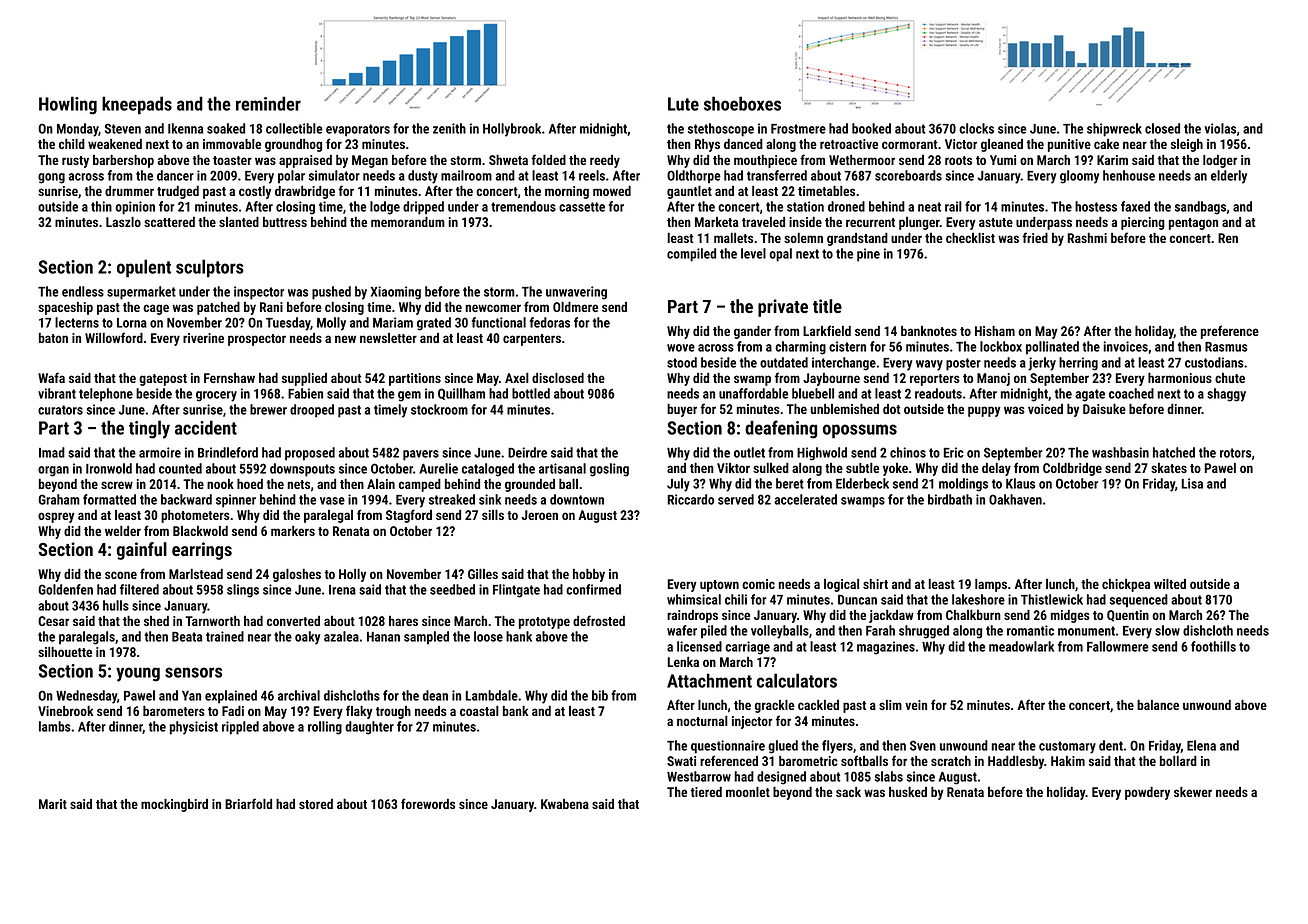 Image resolution: width=1308 pixels, height=924 pixels. I want to click on mockingbird, so click(174, 805).
